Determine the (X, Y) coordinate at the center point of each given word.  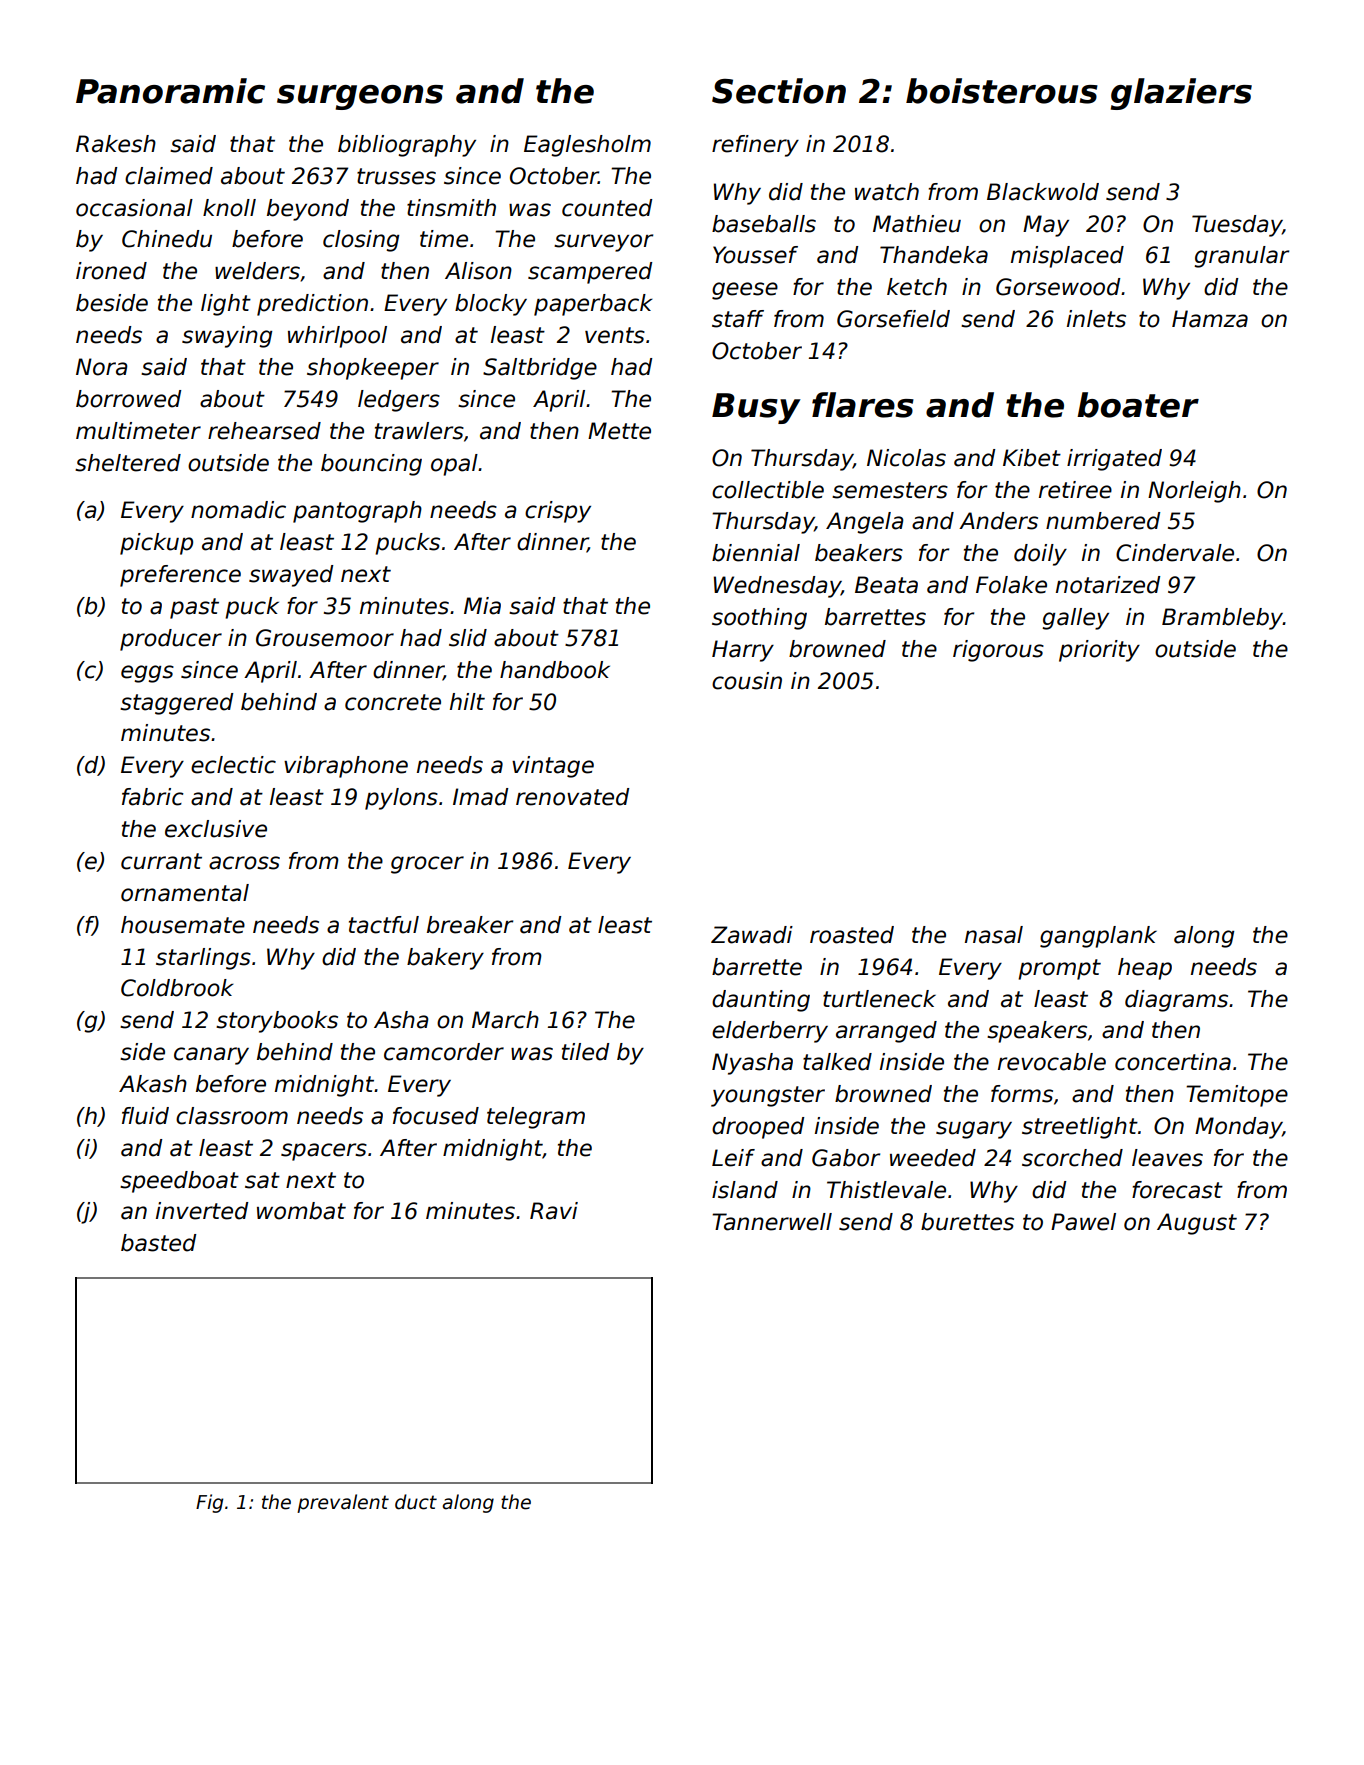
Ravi (554, 1211)
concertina (1173, 1062)
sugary (974, 1130)
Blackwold (1043, 192)
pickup (156, 544)
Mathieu (917, 224)
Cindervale (1175, 553)
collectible (768, 490)
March (505, 1020)
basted (158, 1243)
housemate (183, 925)
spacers (324, 1152)
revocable (1052, 1062)
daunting (761, 1001)
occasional (134, 208)
